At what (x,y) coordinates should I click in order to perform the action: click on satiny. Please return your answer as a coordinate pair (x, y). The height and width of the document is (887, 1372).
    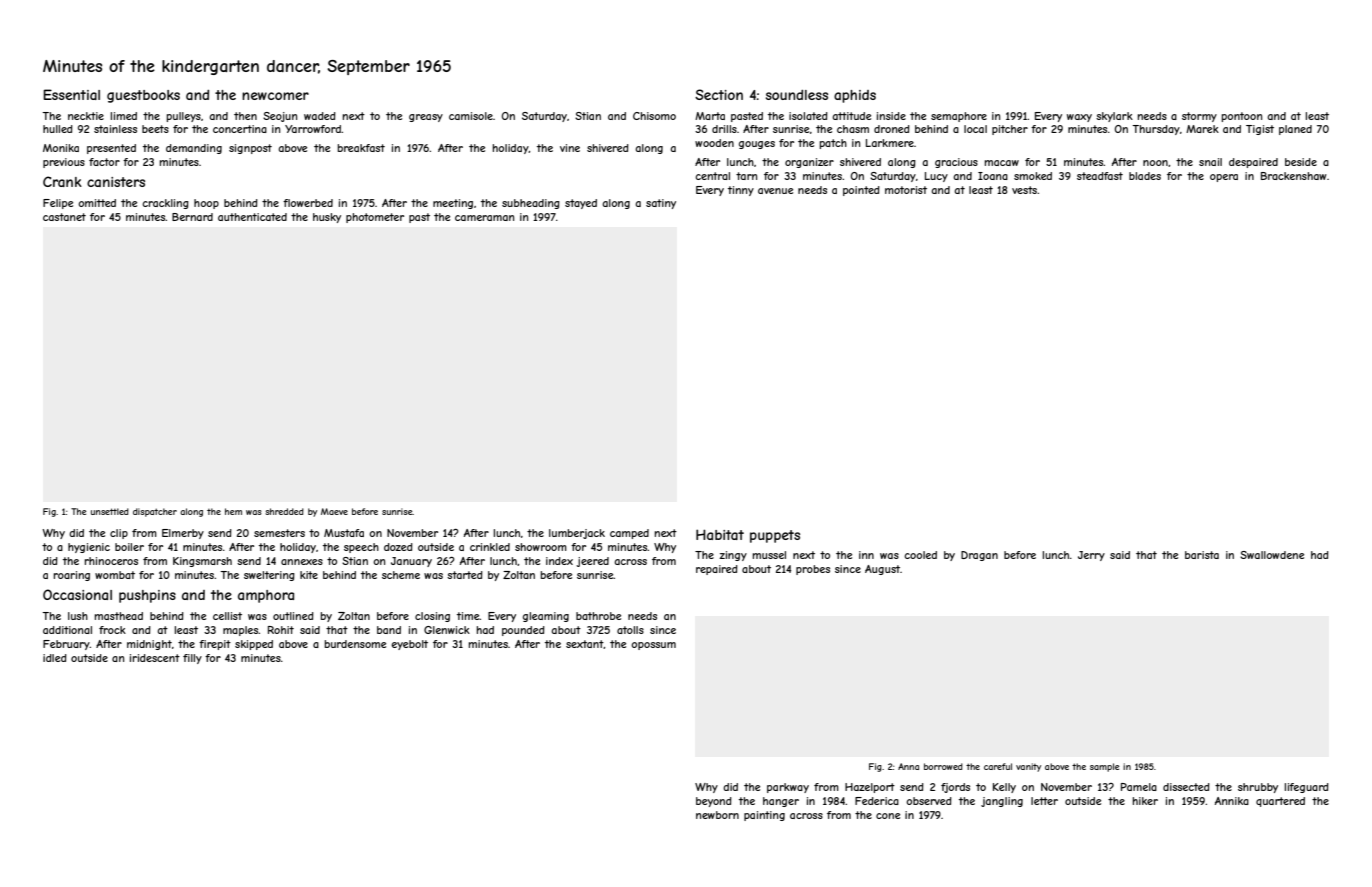
    Looking at the image, I should click on (661, 204).
